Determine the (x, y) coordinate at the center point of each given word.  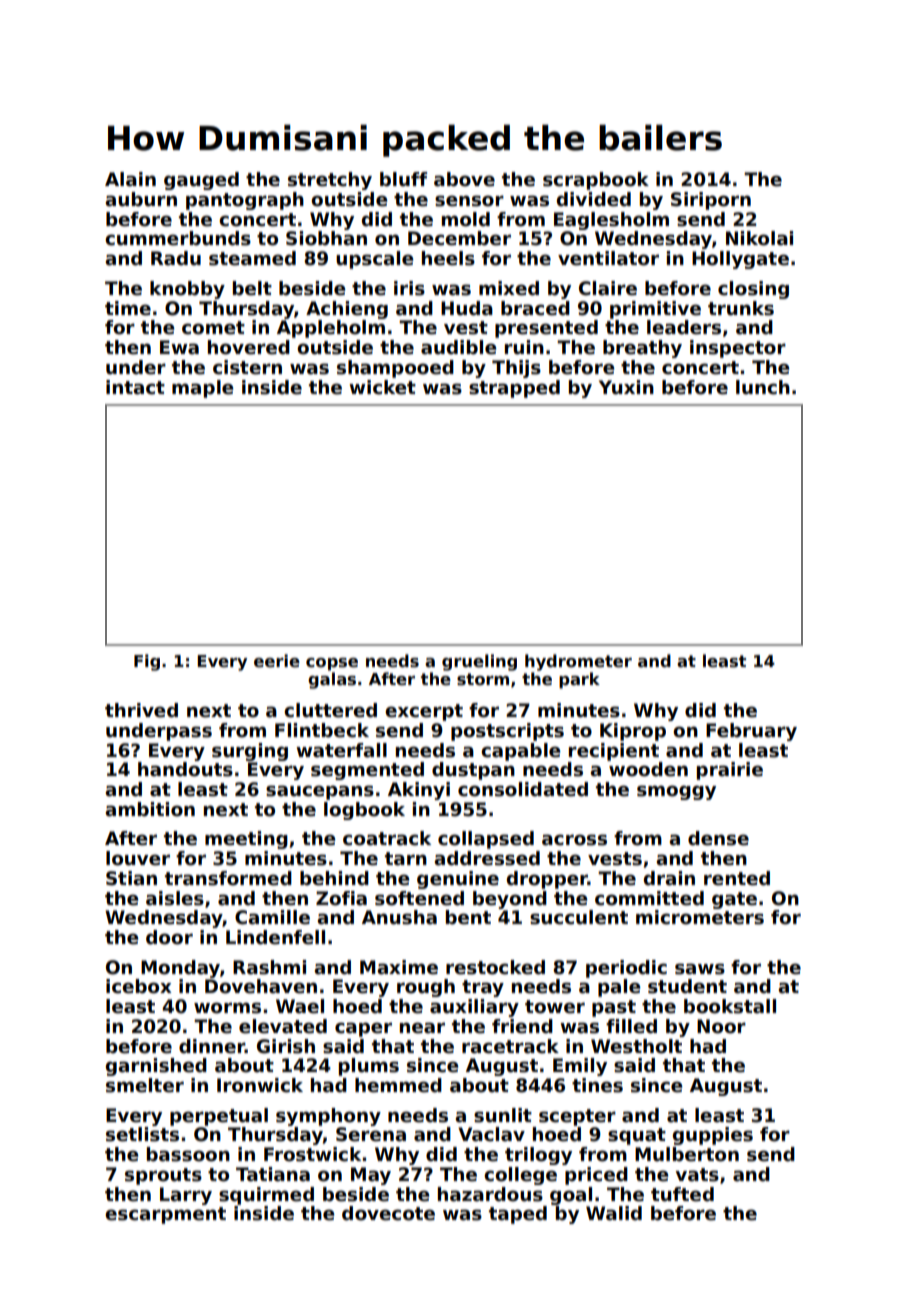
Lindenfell (275, 937)
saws (700, 969)
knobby (187, 290)
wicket (382, 387)
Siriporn (711, 201)
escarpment (165, 1215)
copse (332, 664)
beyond (510, 900)
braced (535, 308)
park (579, 680)
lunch (763, 387)
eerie (277, 661)
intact (135, 387)
